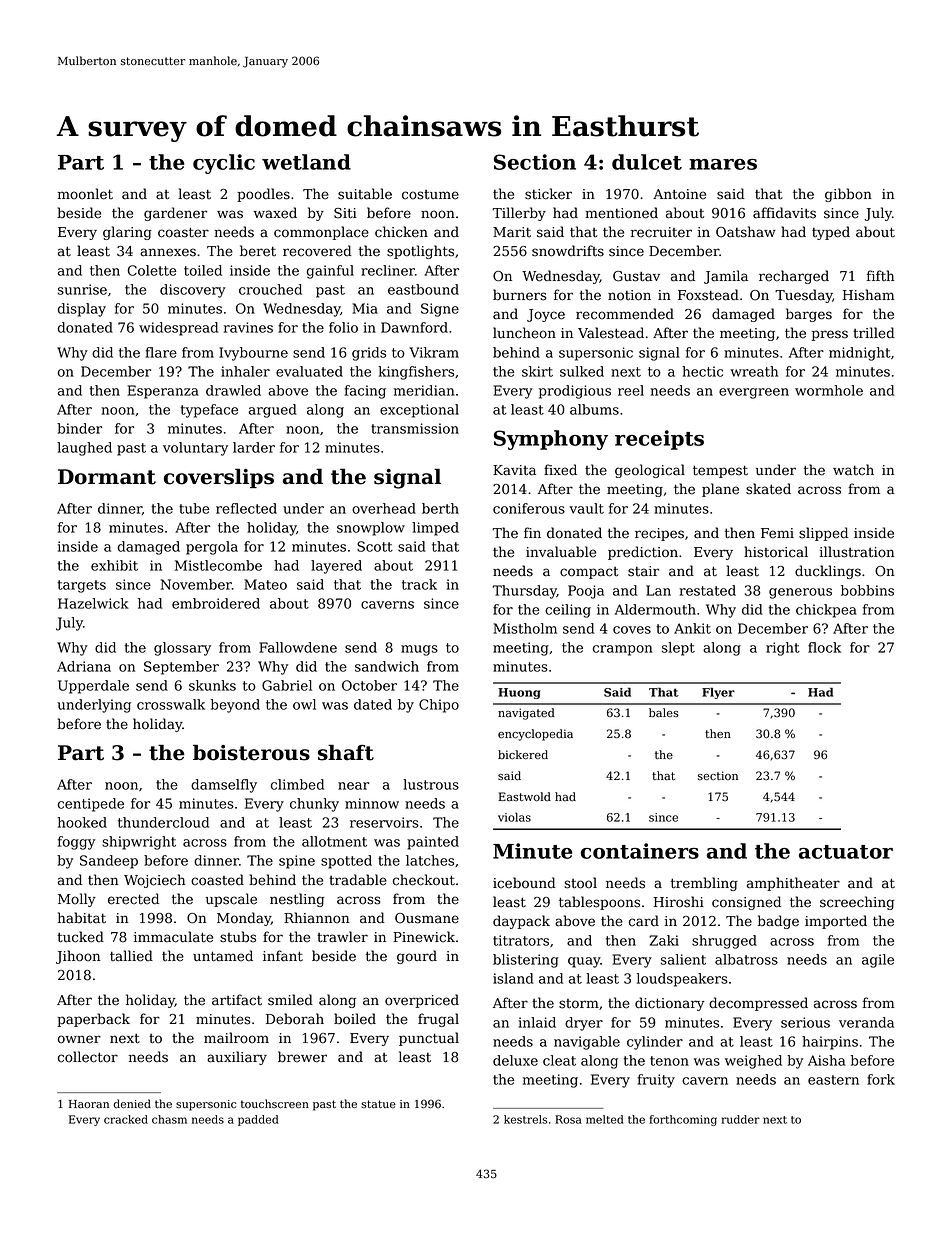  Describe the element at coordinates (258, 1120) in the image. I see `padded` at that location.
